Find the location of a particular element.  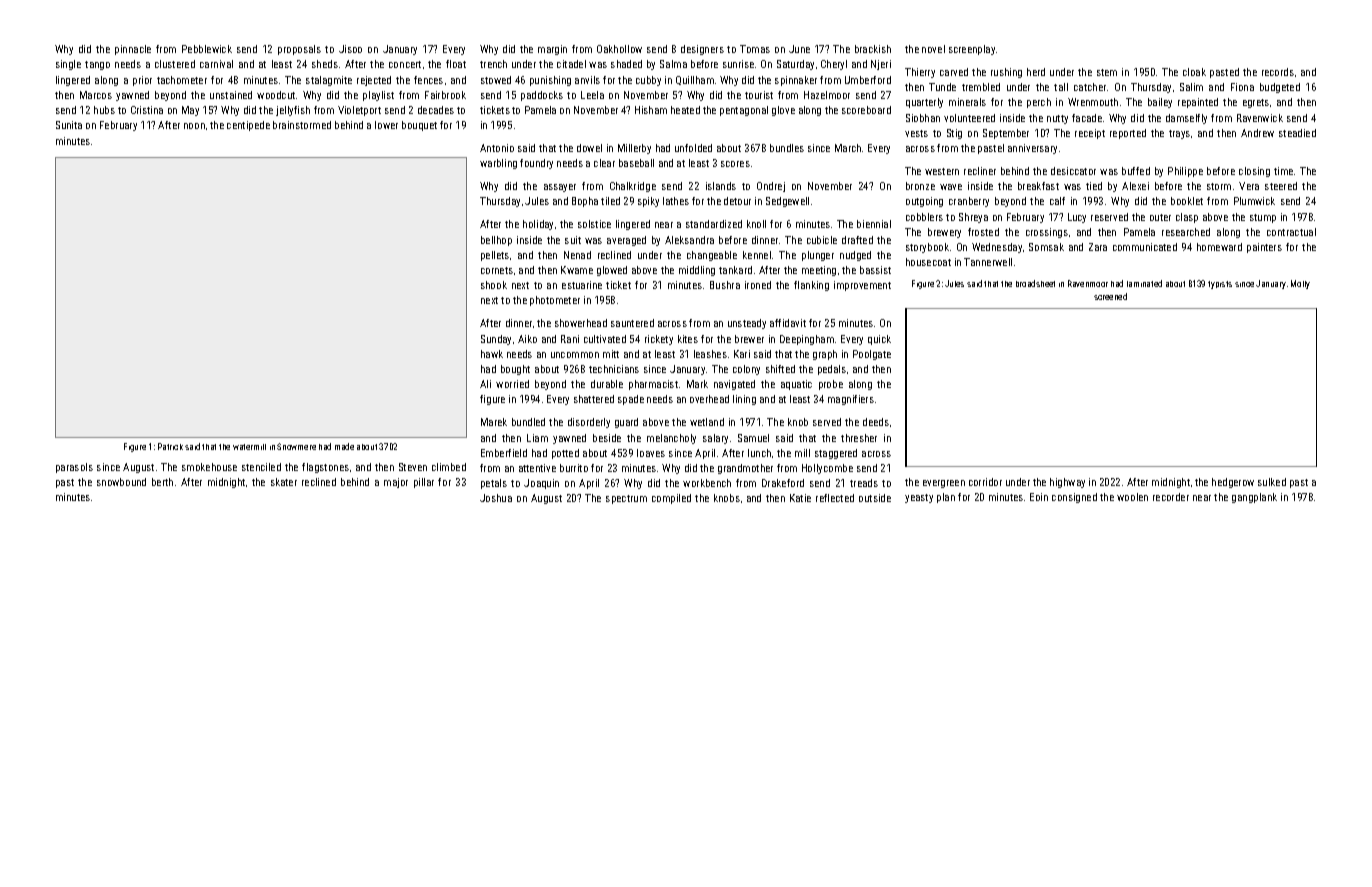

skater is located at coordinates (284, 482).
